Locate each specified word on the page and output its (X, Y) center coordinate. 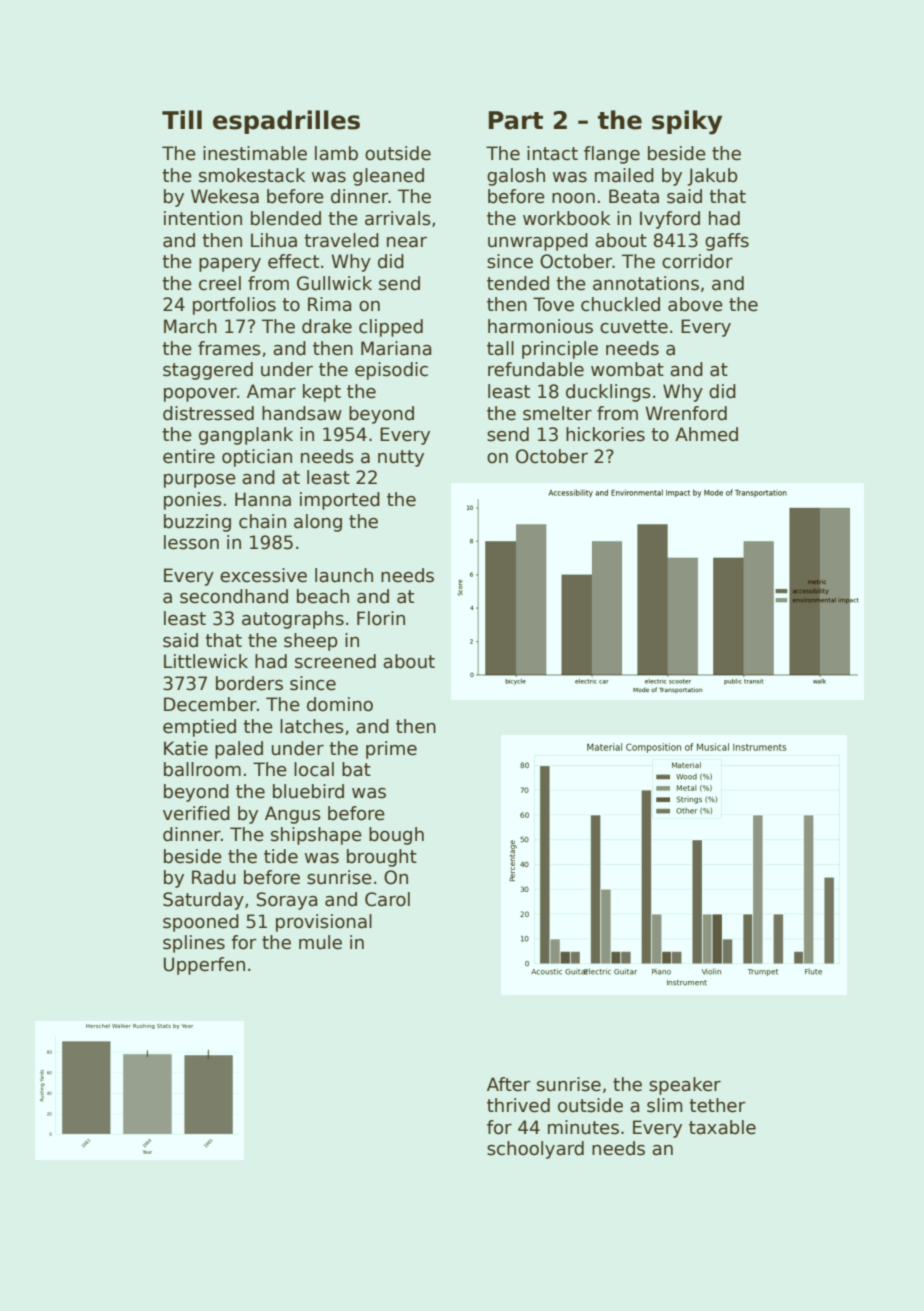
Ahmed (706, 434)
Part (516, 120)
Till (182, 119)
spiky (687, 122)
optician (257, 458)
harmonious (540, 326)
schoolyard (535, 1150)
